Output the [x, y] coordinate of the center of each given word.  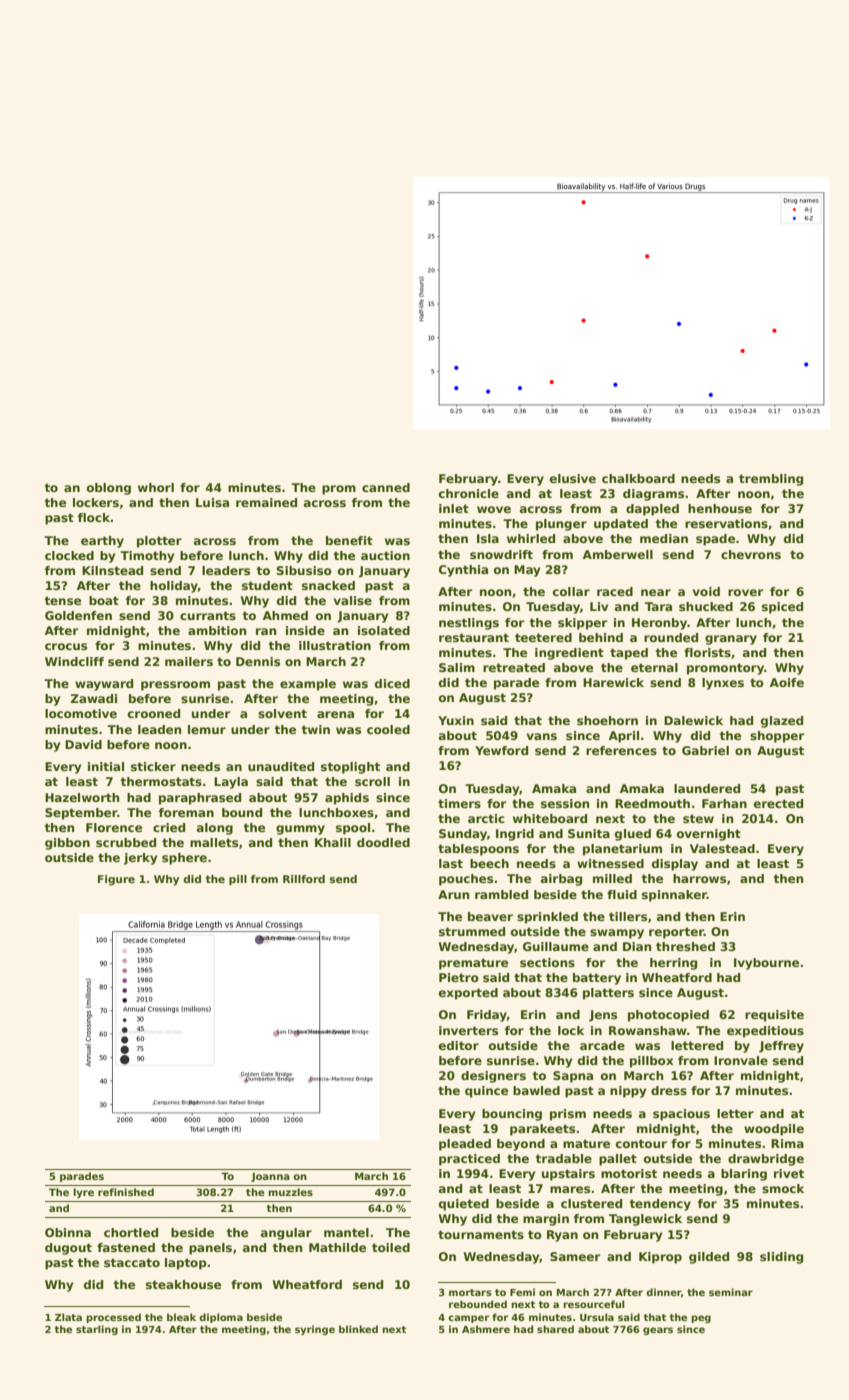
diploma [221, 1318]
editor [459, 1045]
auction [385, 555]
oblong [109, 489]
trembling [771, 480]
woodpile [774, 1130]
